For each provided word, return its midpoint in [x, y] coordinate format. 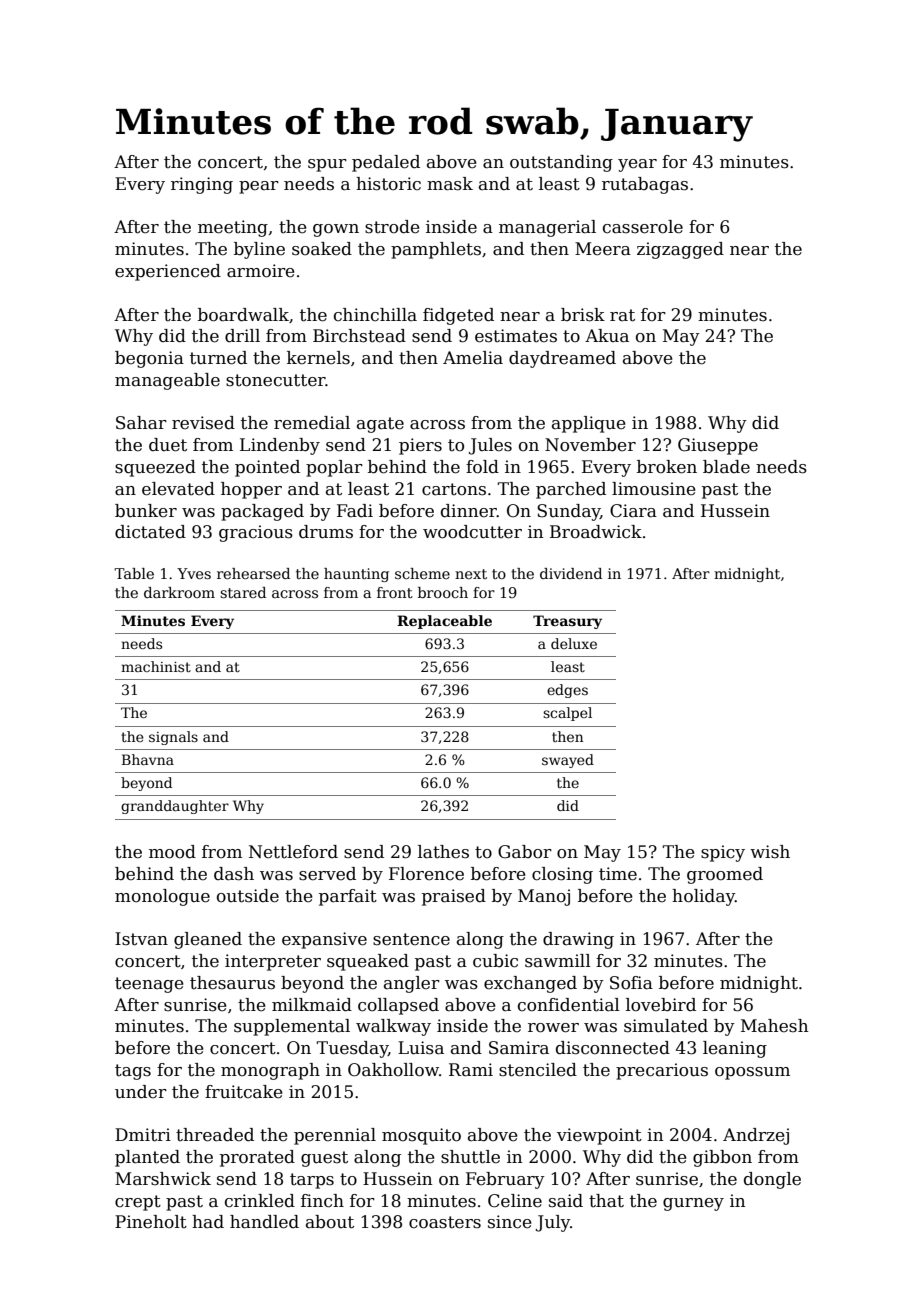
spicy [723, 853]
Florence [426, 874]
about [330, 1222]
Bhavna [148, 759]
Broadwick [596, 532]
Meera [603, 249]
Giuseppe [718, 446]
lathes [443, 852]
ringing [202, 185]
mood [172, 852]
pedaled [386, 163]
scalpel [567, 714]
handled [264, 1222]
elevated [178, 489]
